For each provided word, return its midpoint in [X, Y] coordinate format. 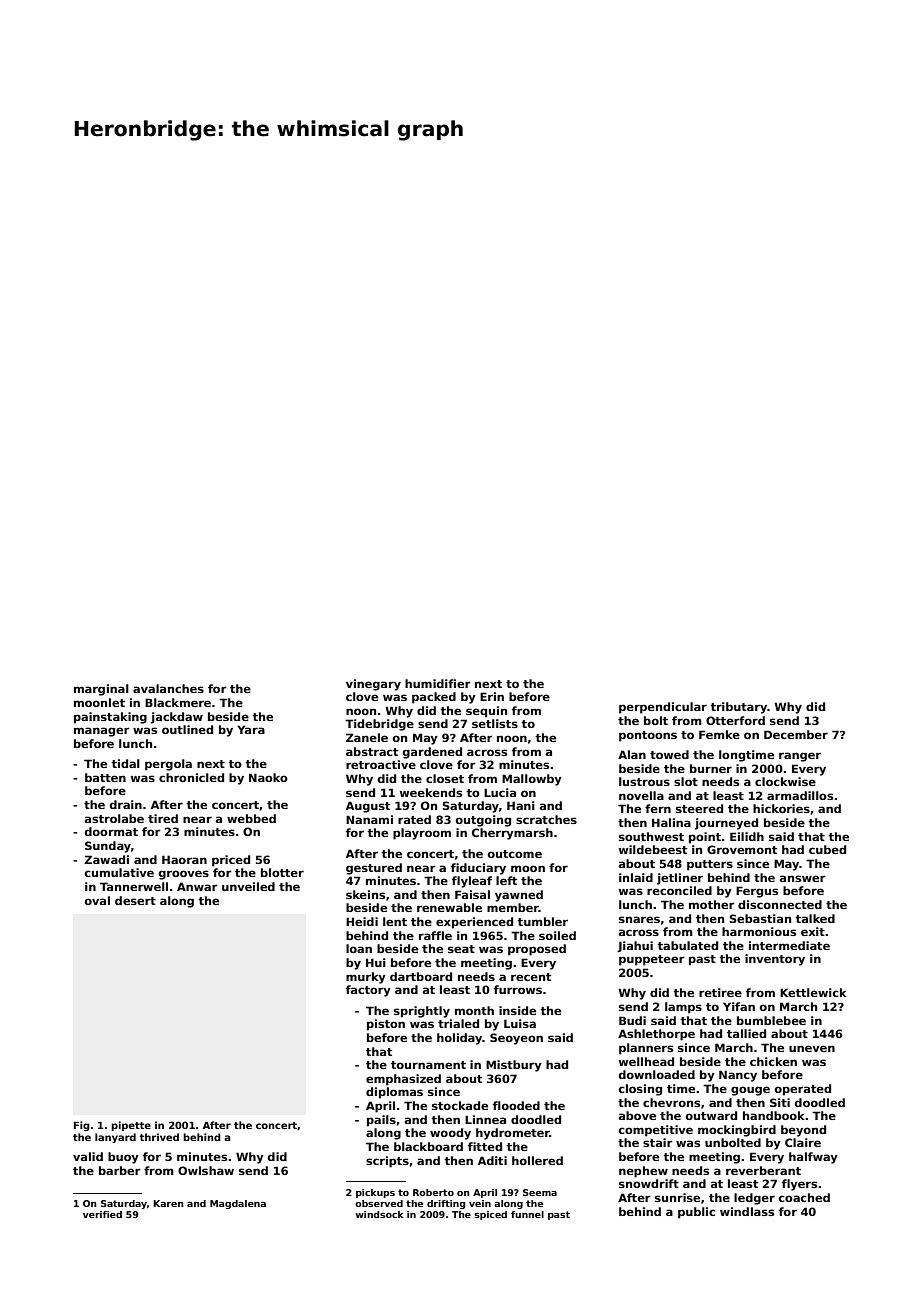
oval [97, 900]
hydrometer [513, 1134]
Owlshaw [206, 1170]
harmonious [759, 931]
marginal [101, 690]
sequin [486, 712]
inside [517, 1010]
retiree [720, 992]
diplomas [394, 1093]
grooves [184, 875]
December [796, 734]
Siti [780, 1102]
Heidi [362, 921]
